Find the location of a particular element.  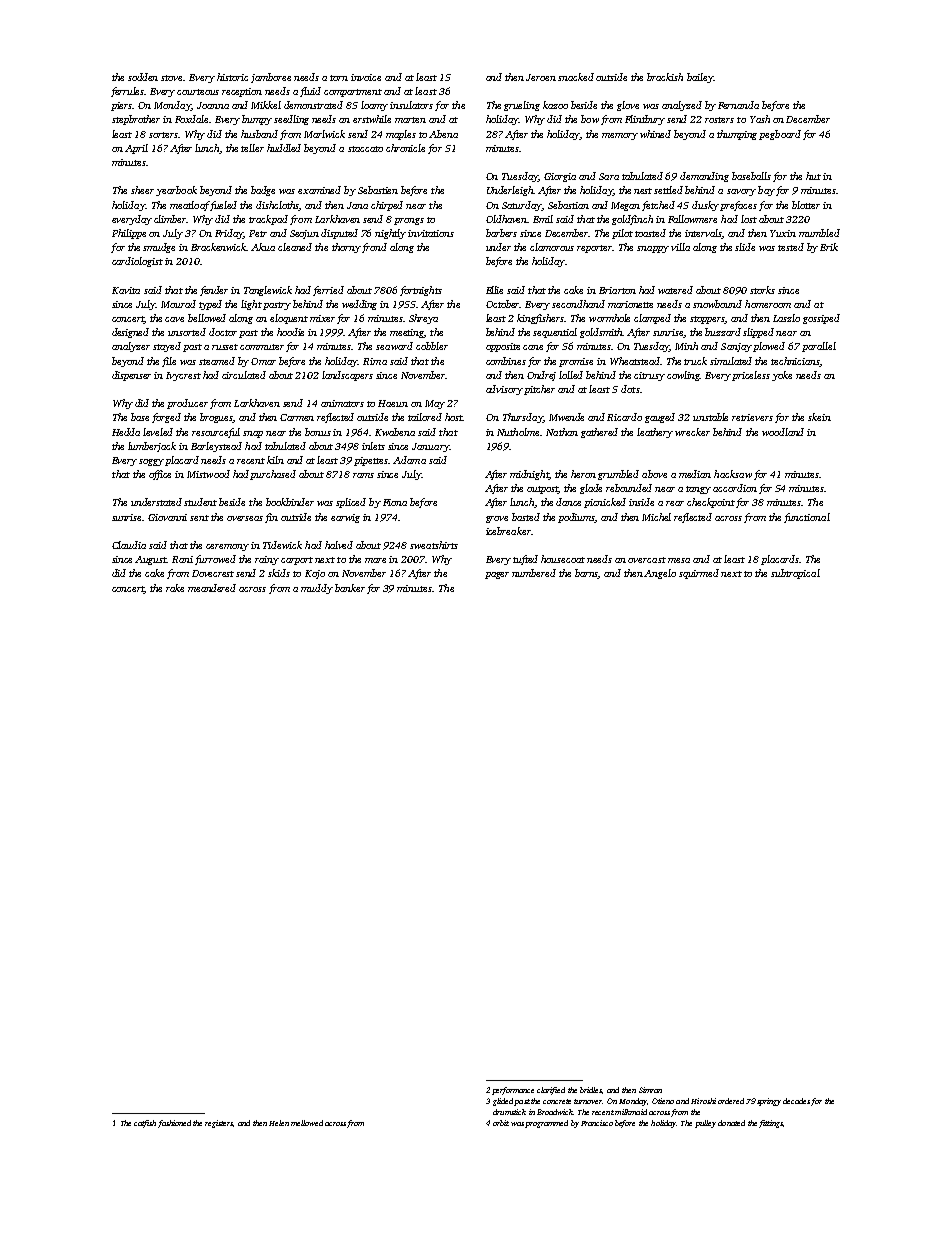

husband is located at coordinates (259, 134).
